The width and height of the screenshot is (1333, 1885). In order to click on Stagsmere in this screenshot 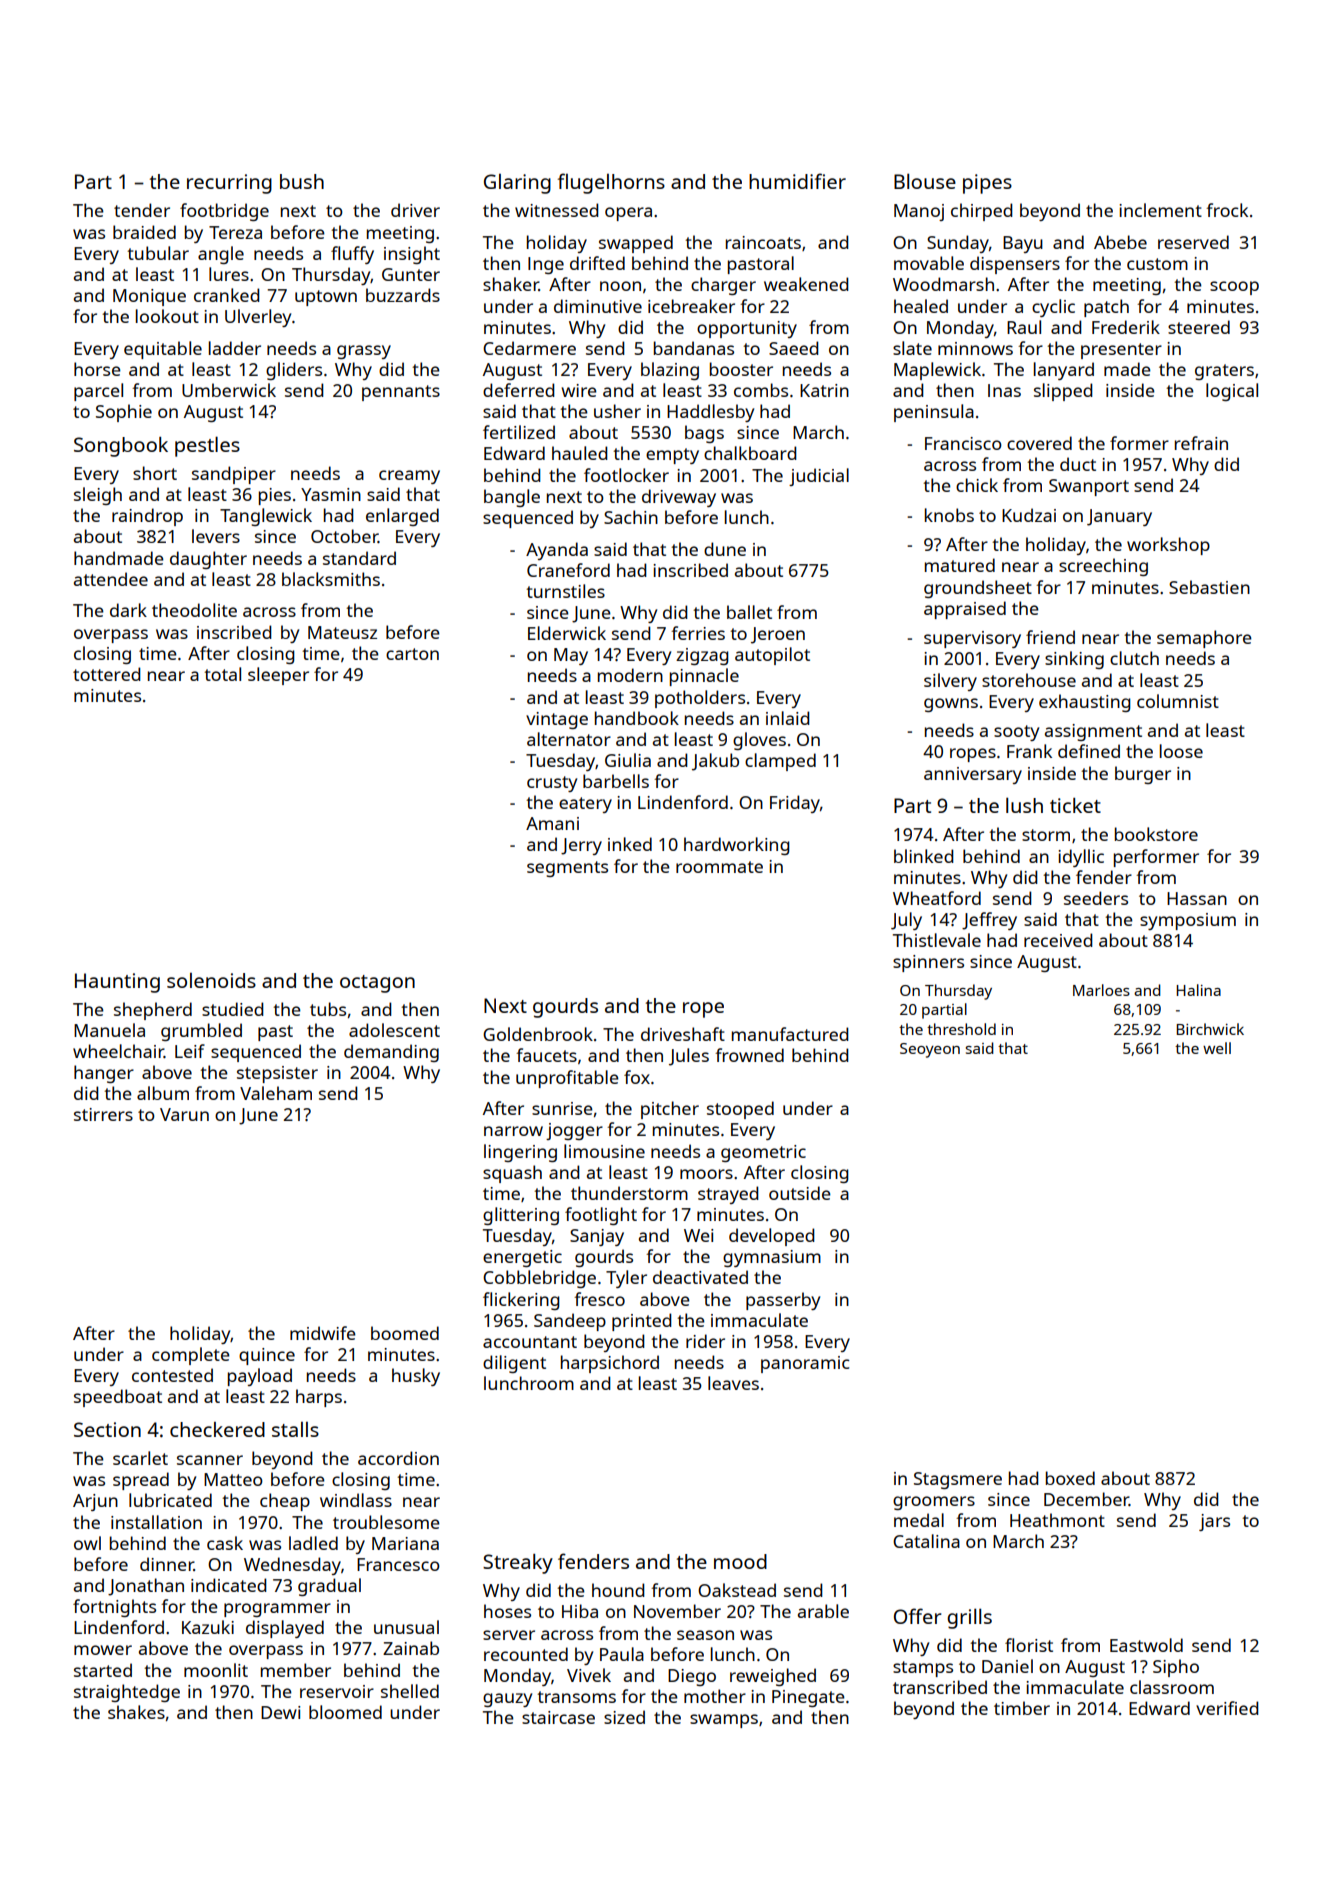, I will do `click(958, 1480)`.
